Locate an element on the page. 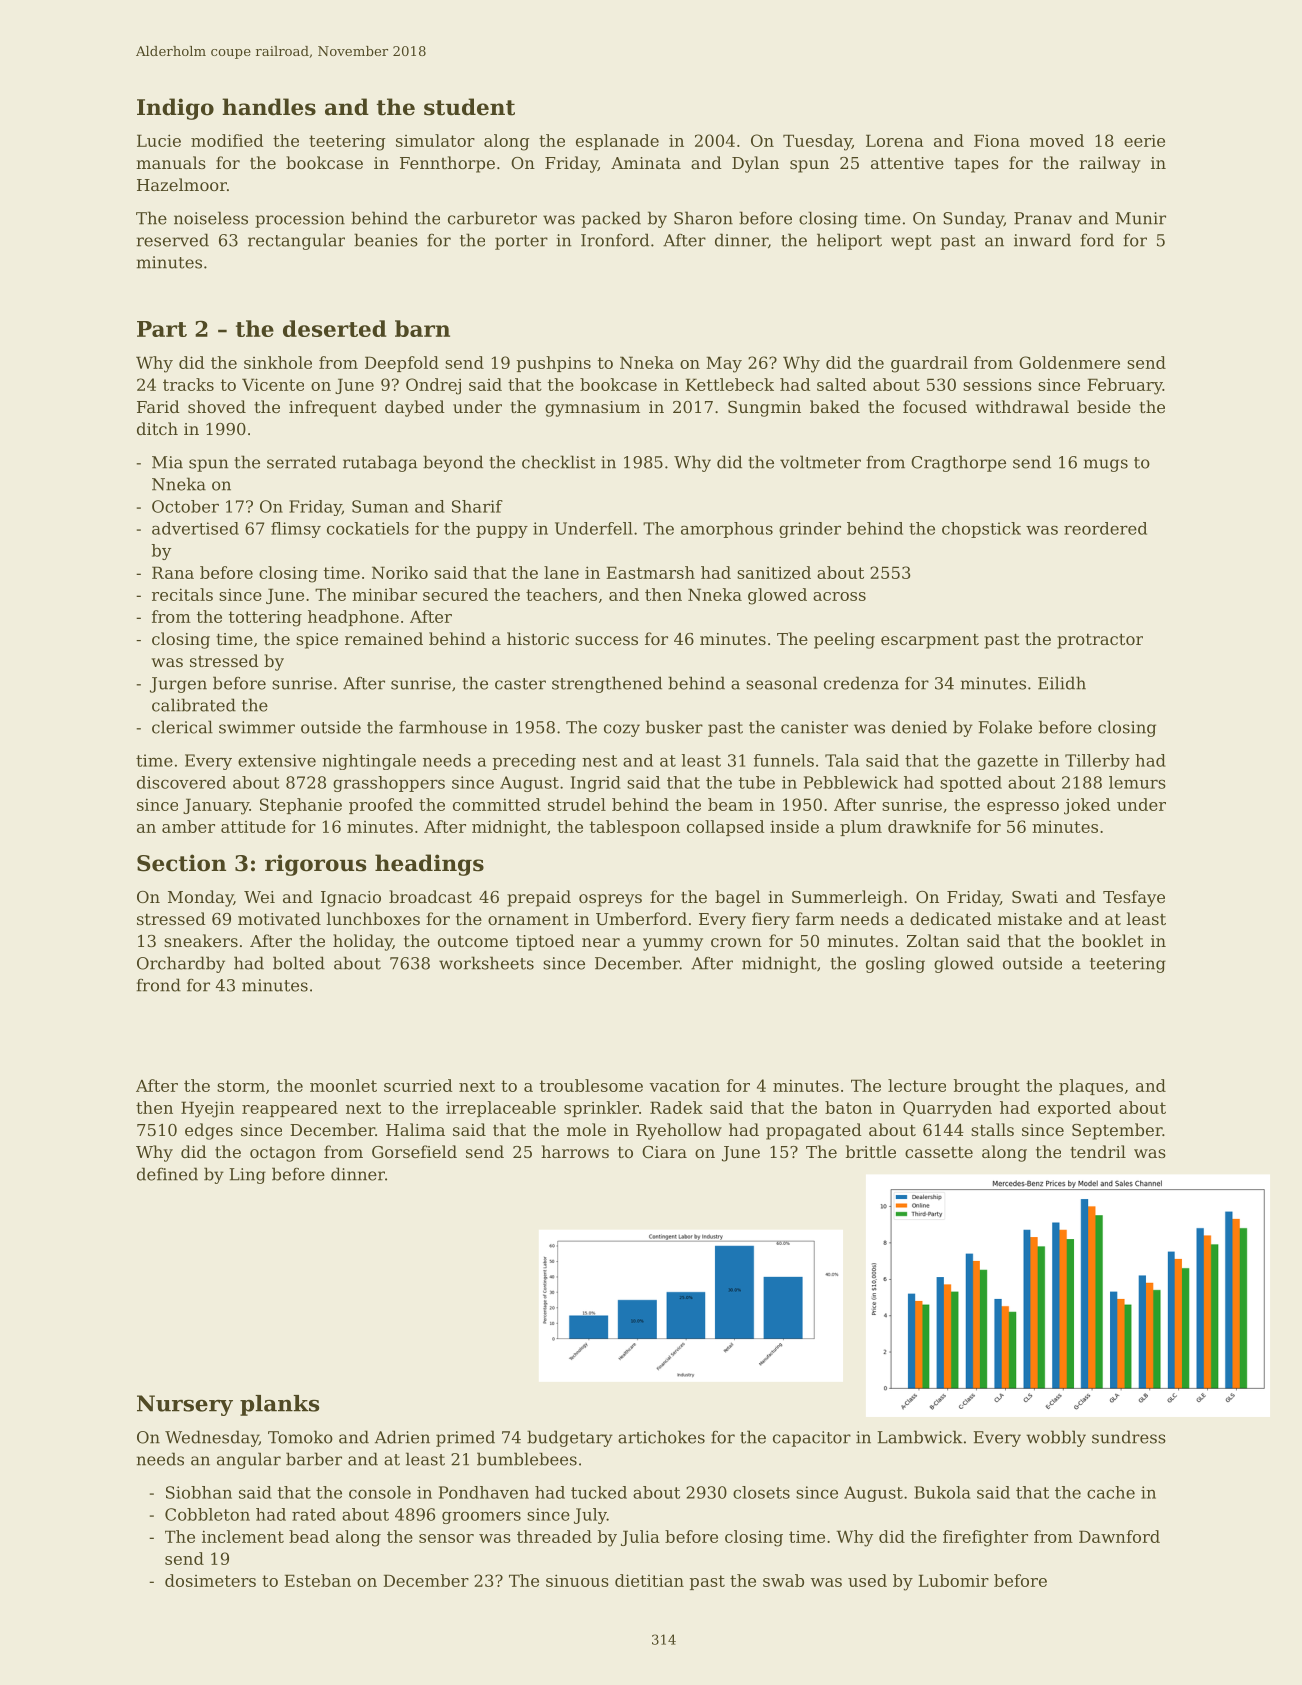 This document has height=1685, width=1302. student is located at coordinates (469, 107).
